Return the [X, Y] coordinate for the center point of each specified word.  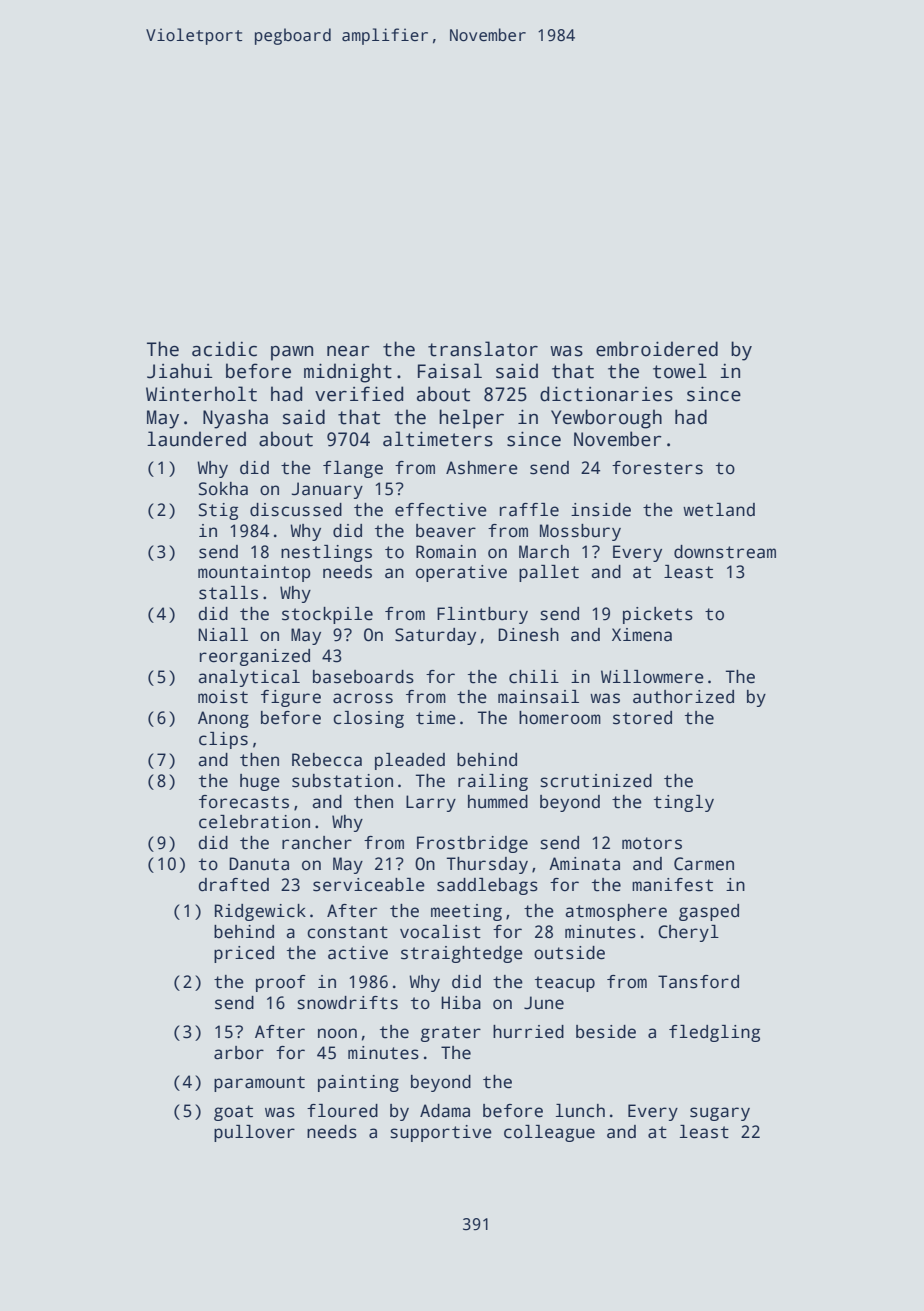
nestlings [326, 553]
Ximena [642, 635]
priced [244, 954]
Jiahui [180, 371]
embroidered [657, 349]
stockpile [327, 615]
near [348, 351]
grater [451, 1034]
